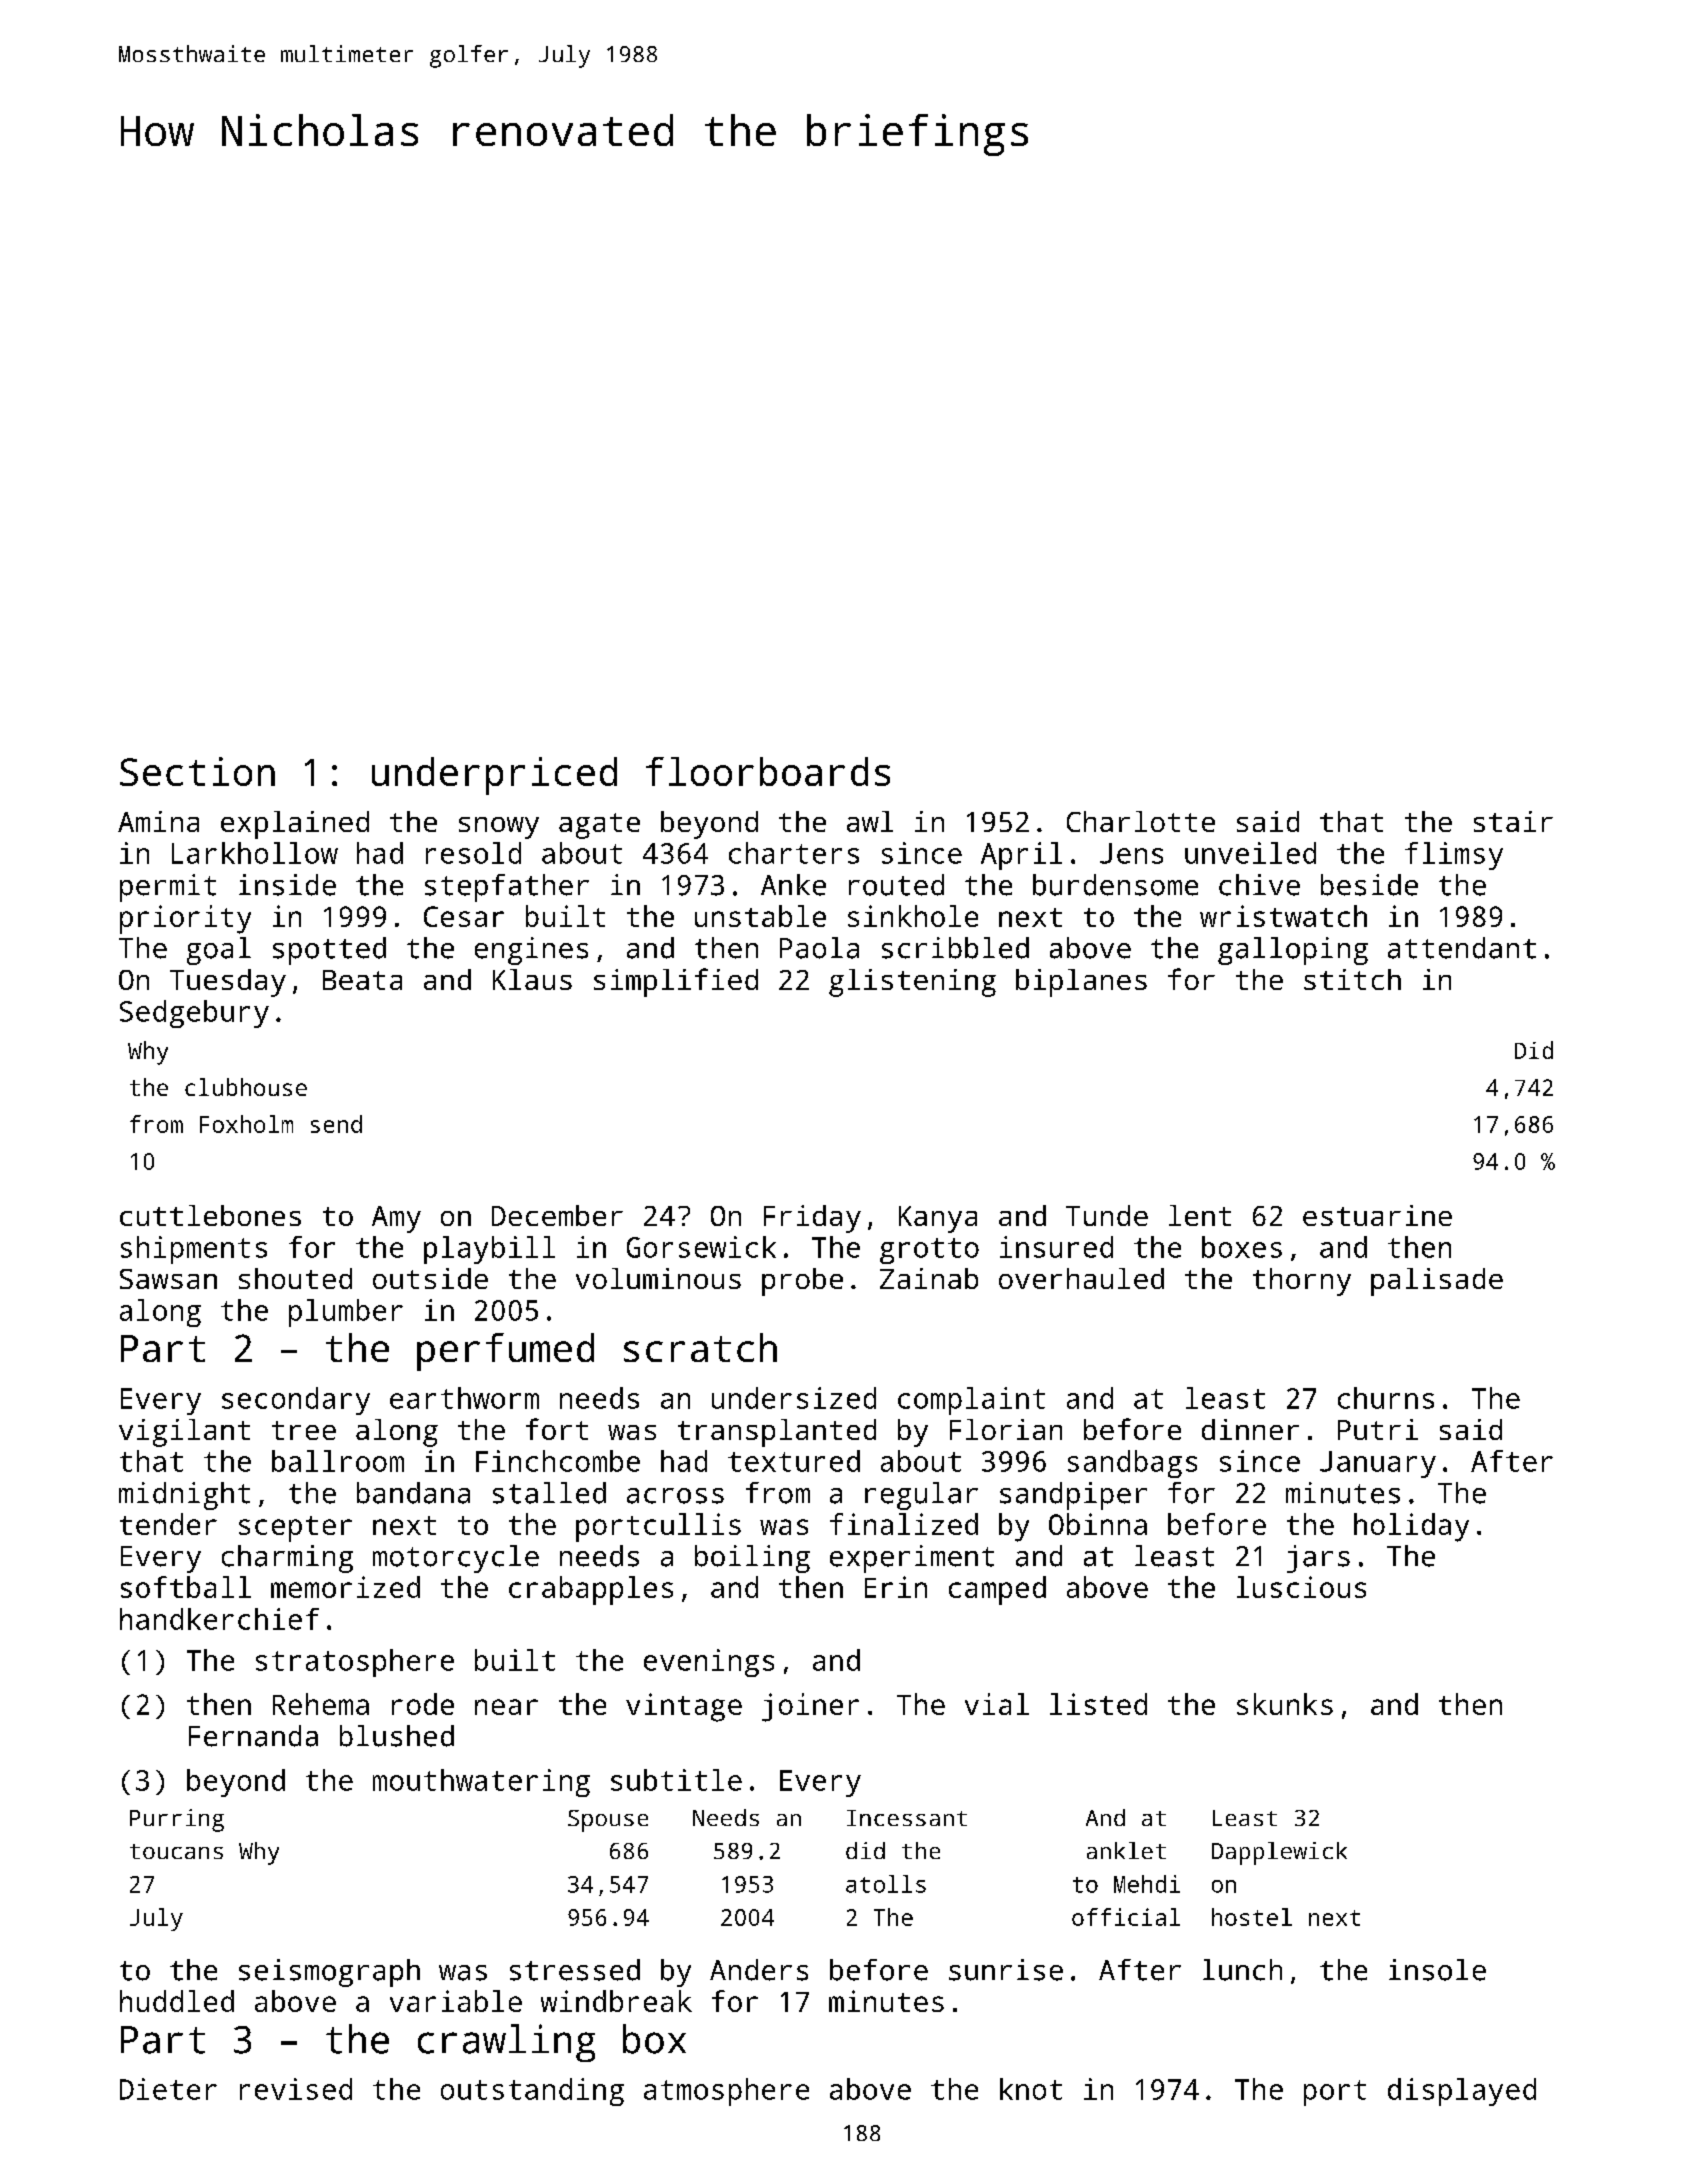  What do you see at coordinates (759, 1970) in the document?
I see `Anders` at bounding box center [759, 1970].
